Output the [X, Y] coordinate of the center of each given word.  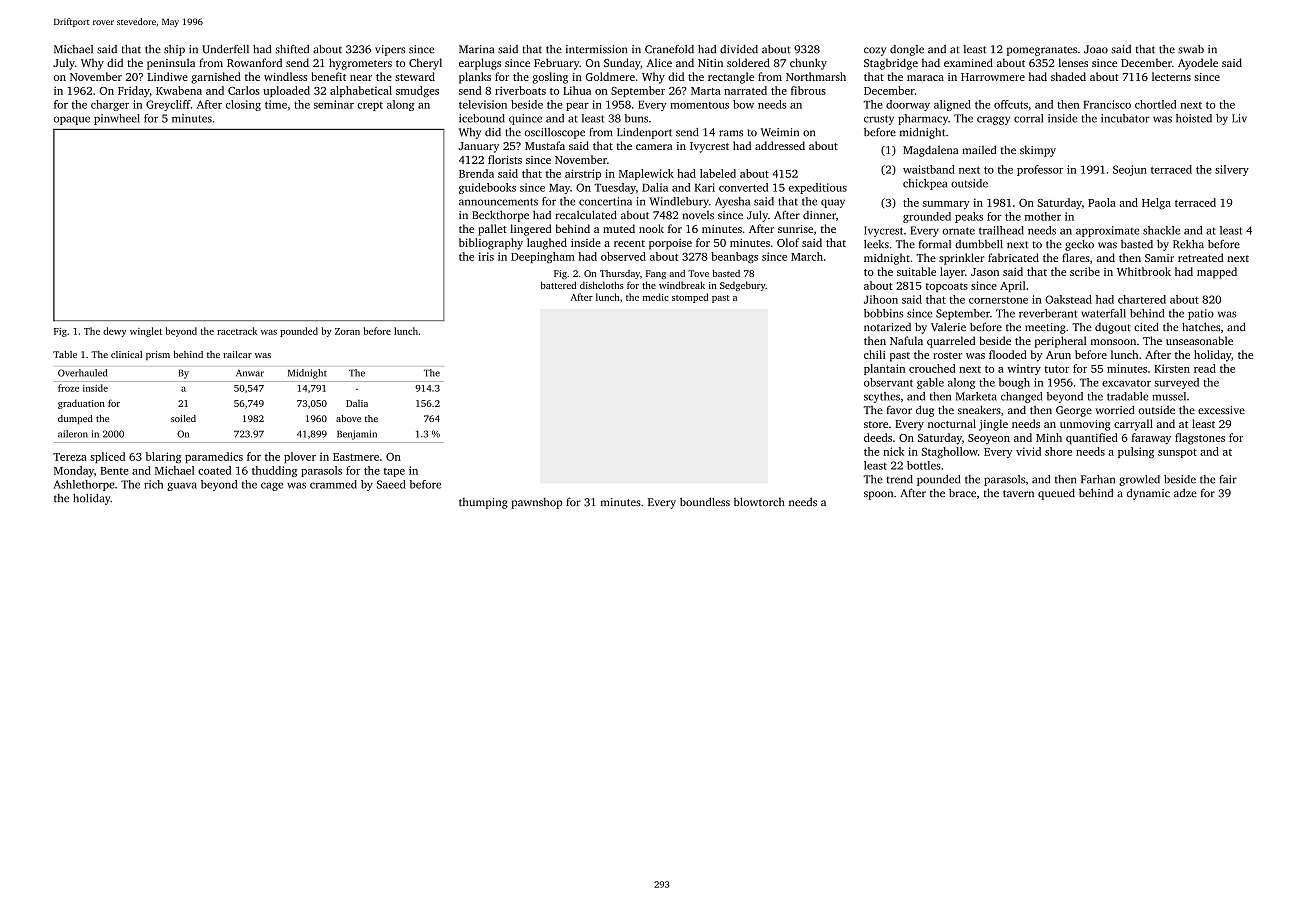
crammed [333, 484]
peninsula [171, 64]
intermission [596, 49]
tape [394, 472]
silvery [1232, 170]
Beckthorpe [500, 216]
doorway [908, 105]
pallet [492, 230]
